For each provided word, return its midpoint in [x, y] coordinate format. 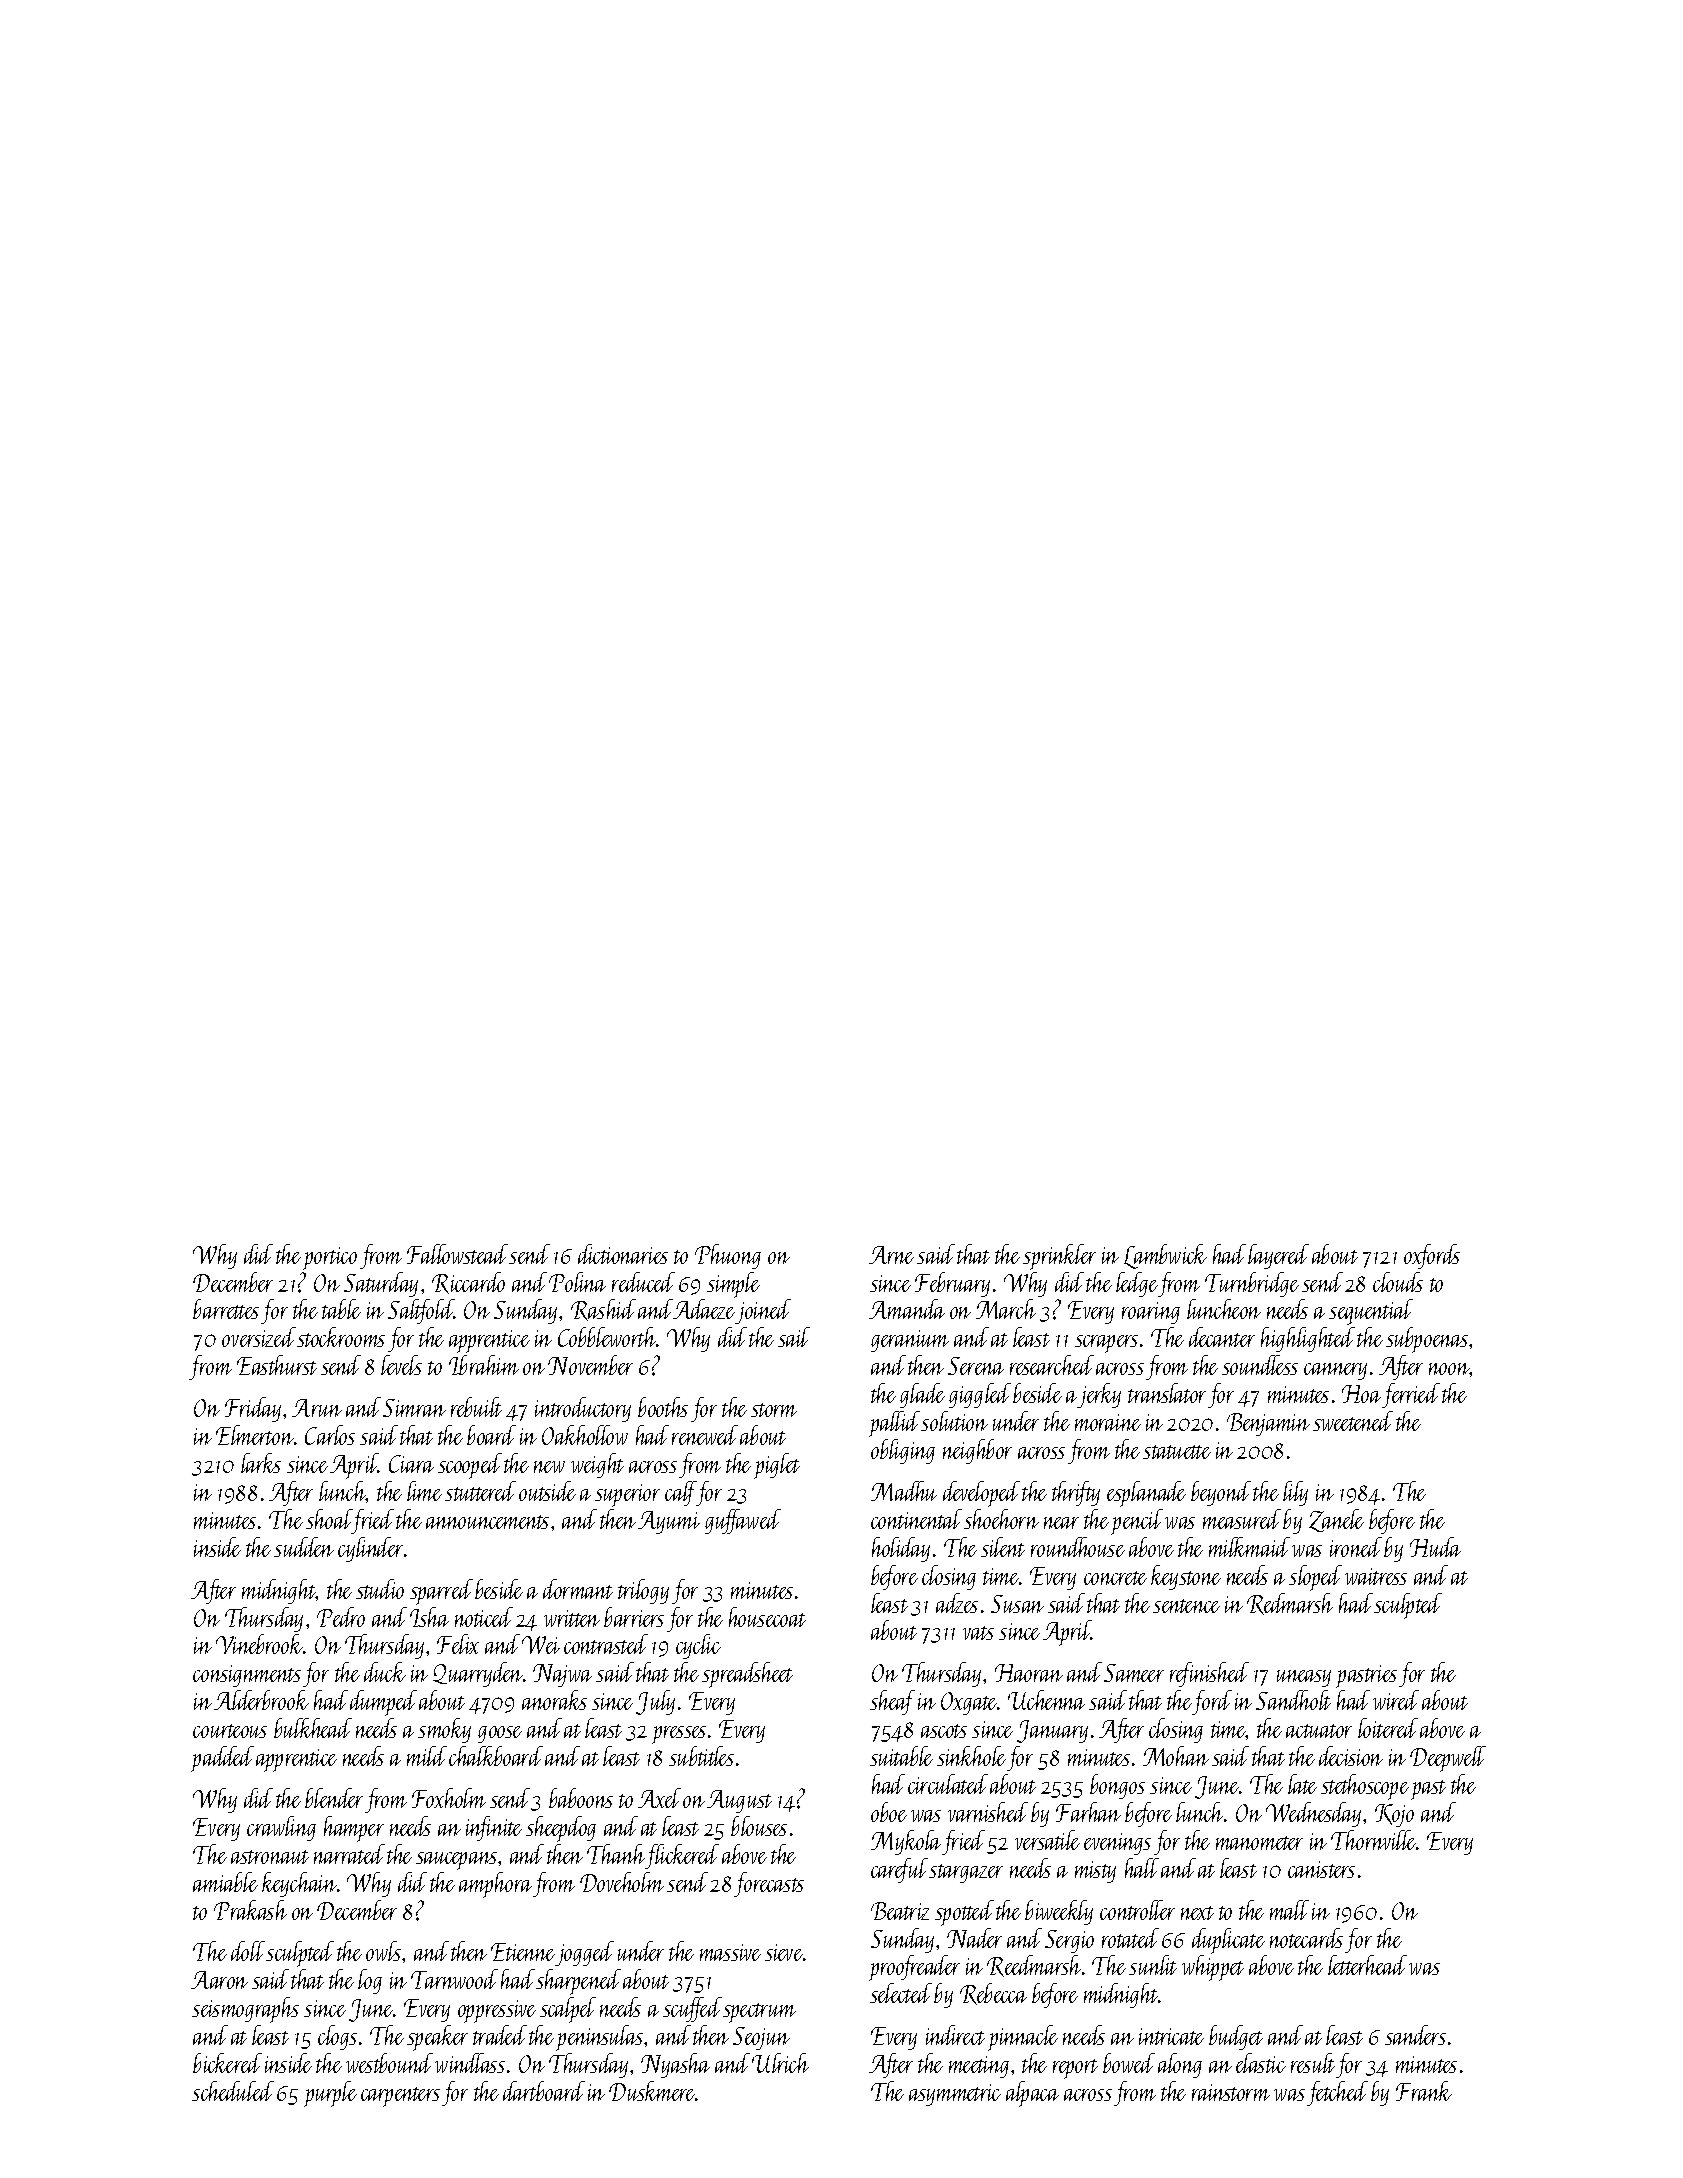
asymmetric [955, 2095]
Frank [1424, 2091]
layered [1278, 1256]
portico [330, 1258]
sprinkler [1059, 1257]
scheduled [233, 2091]
